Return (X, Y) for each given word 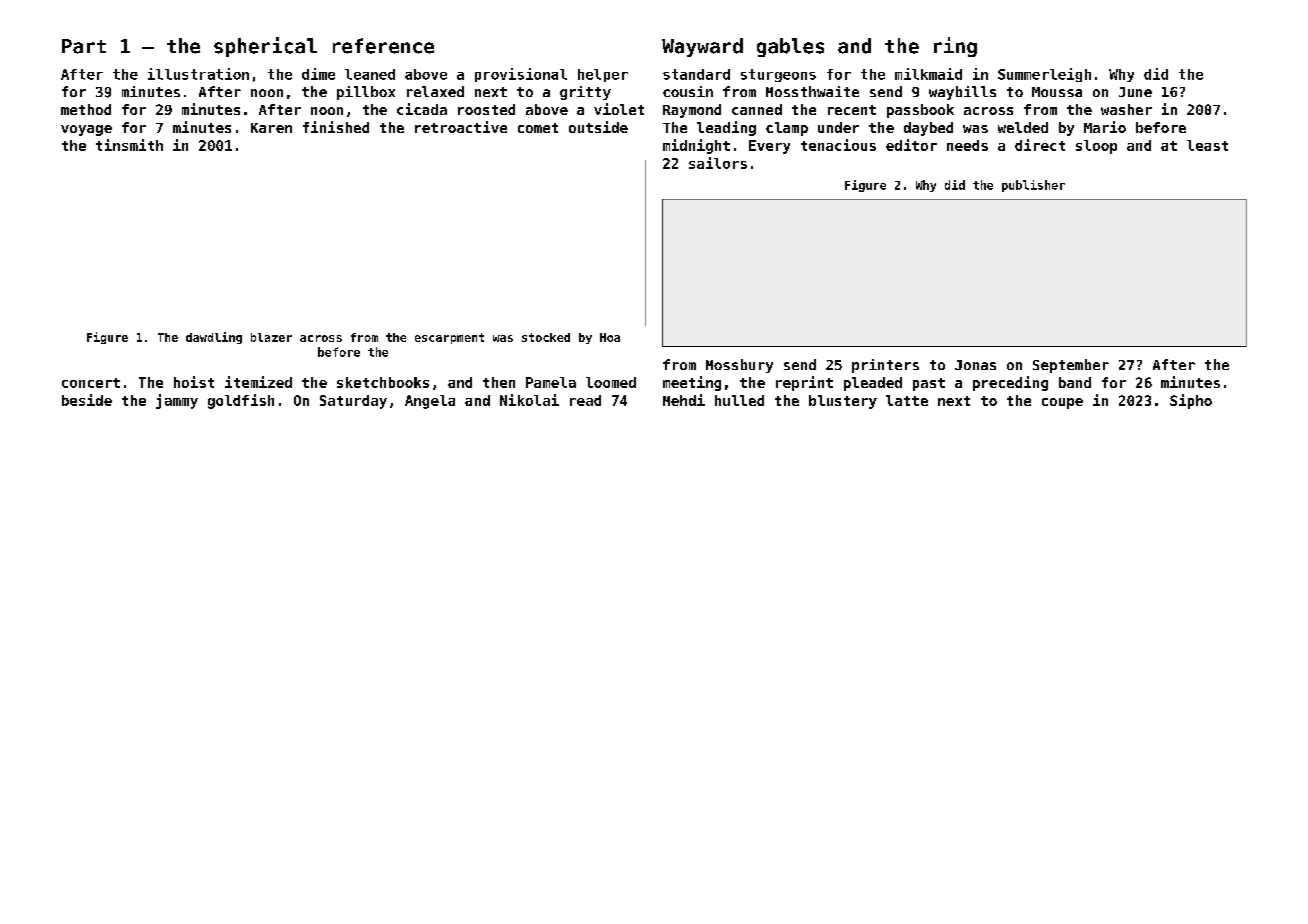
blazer (271, 337)
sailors (718, 163)
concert (91, 383)
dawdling (214, 338)
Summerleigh (1044, 75)
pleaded (873, 384)
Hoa (610, 337)
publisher (1033, 186)
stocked (546, 337)
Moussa (1057, 92)
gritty (585, 93)
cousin (688, 91)
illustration (198, 74)
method (86, 109)
